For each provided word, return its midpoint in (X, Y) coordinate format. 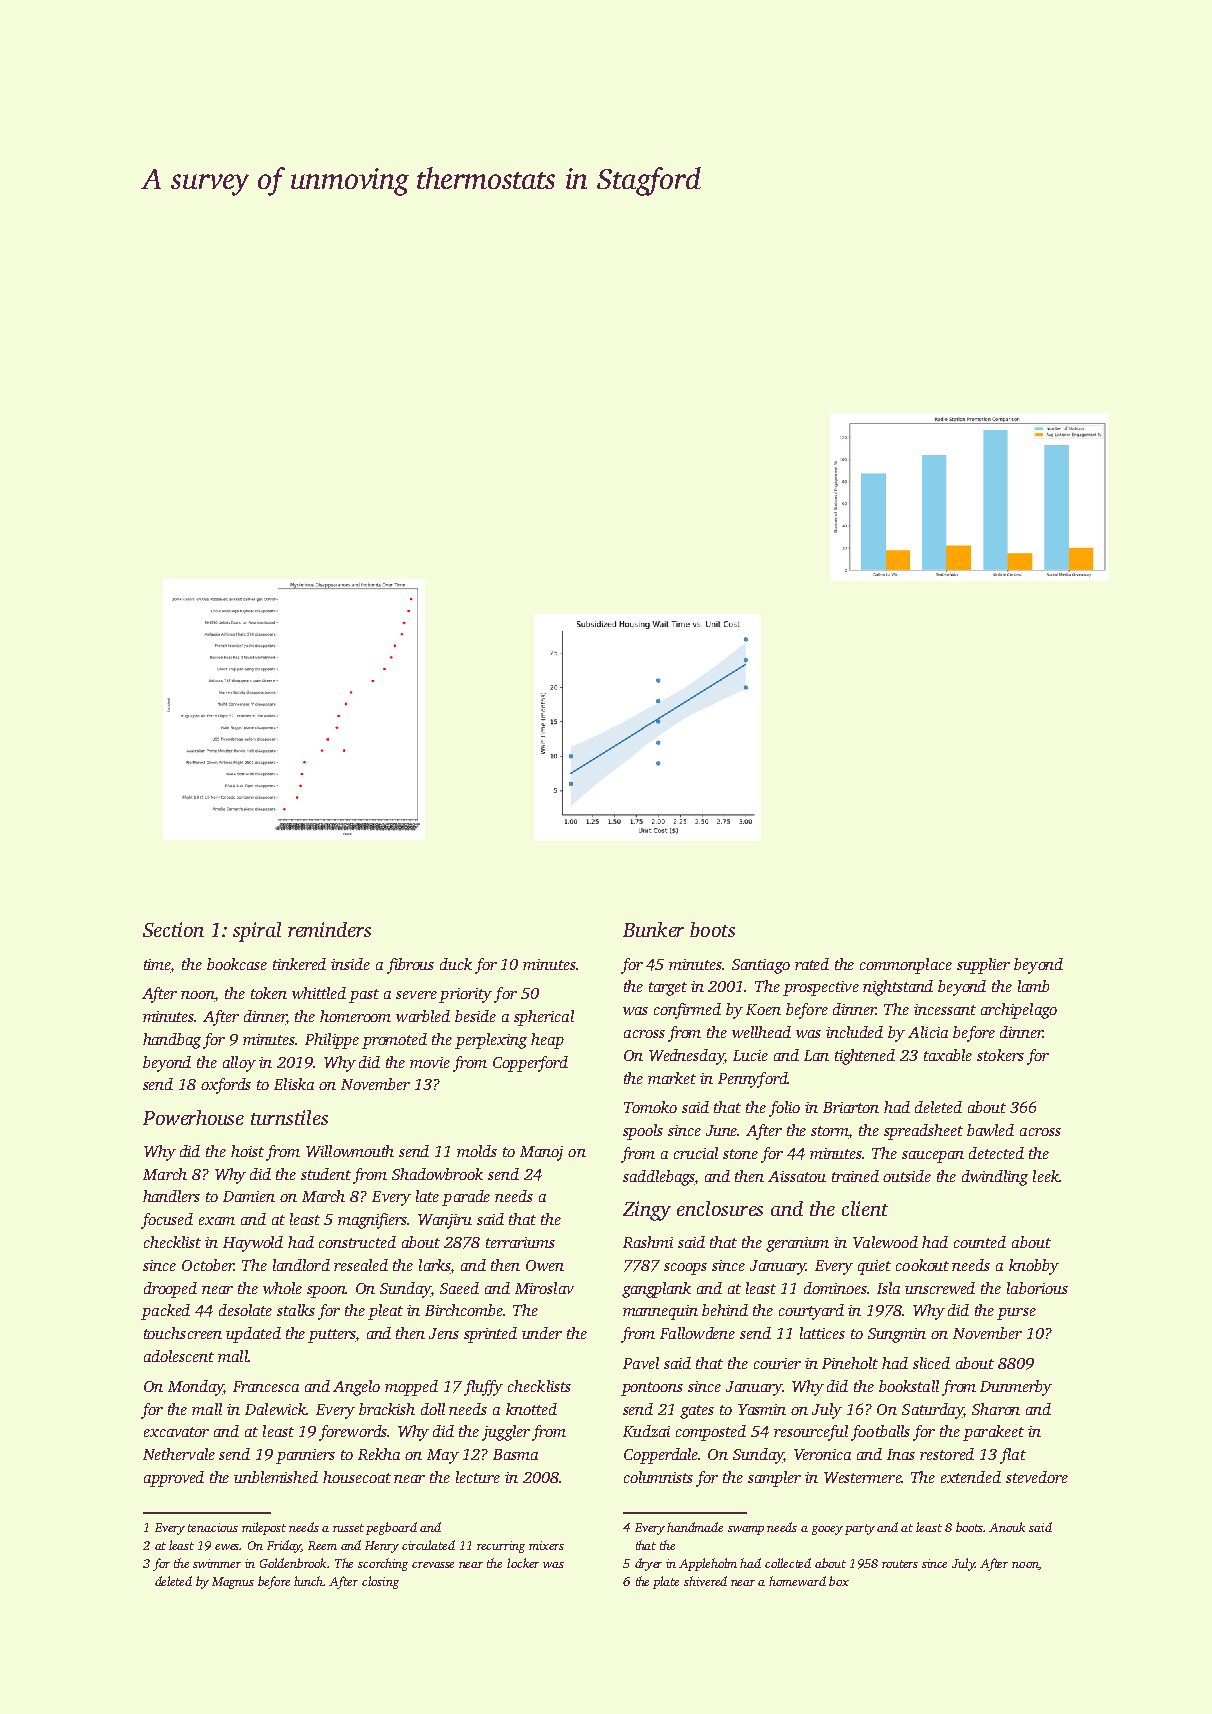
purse (1016, 1314)
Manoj (541, 1153)
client (865, 1208)
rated (812, 964)
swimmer (217, 1563)
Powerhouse (193, 1117)
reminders (329, 929)
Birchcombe (464, 1310)
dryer (648, 1564)
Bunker (653, 929)
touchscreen (183, 1333)
